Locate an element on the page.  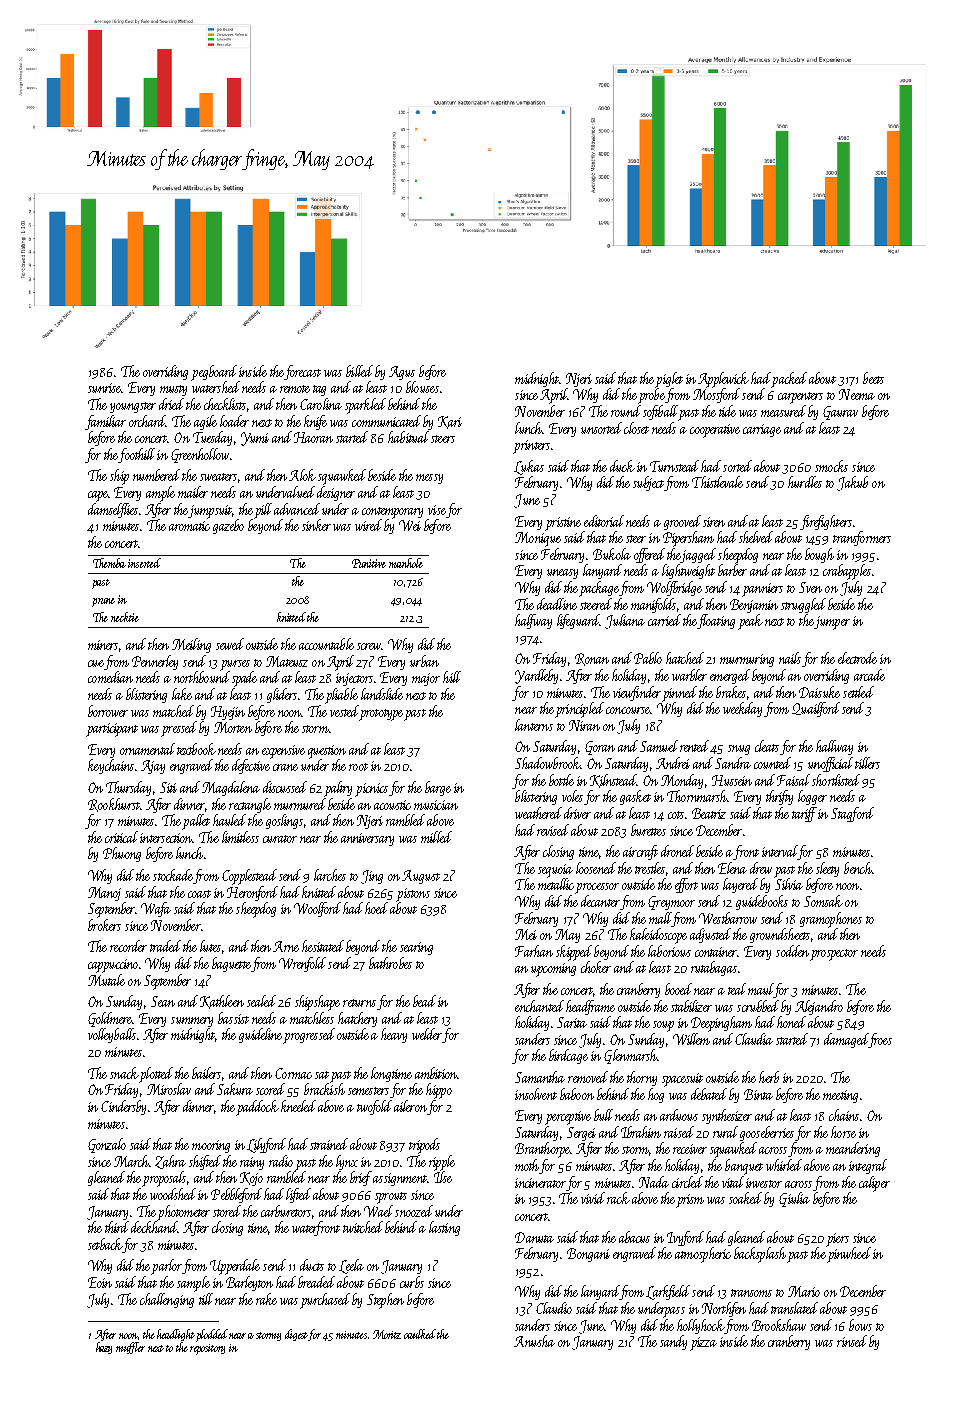
Willem is located at coordinates (691, 1039).
